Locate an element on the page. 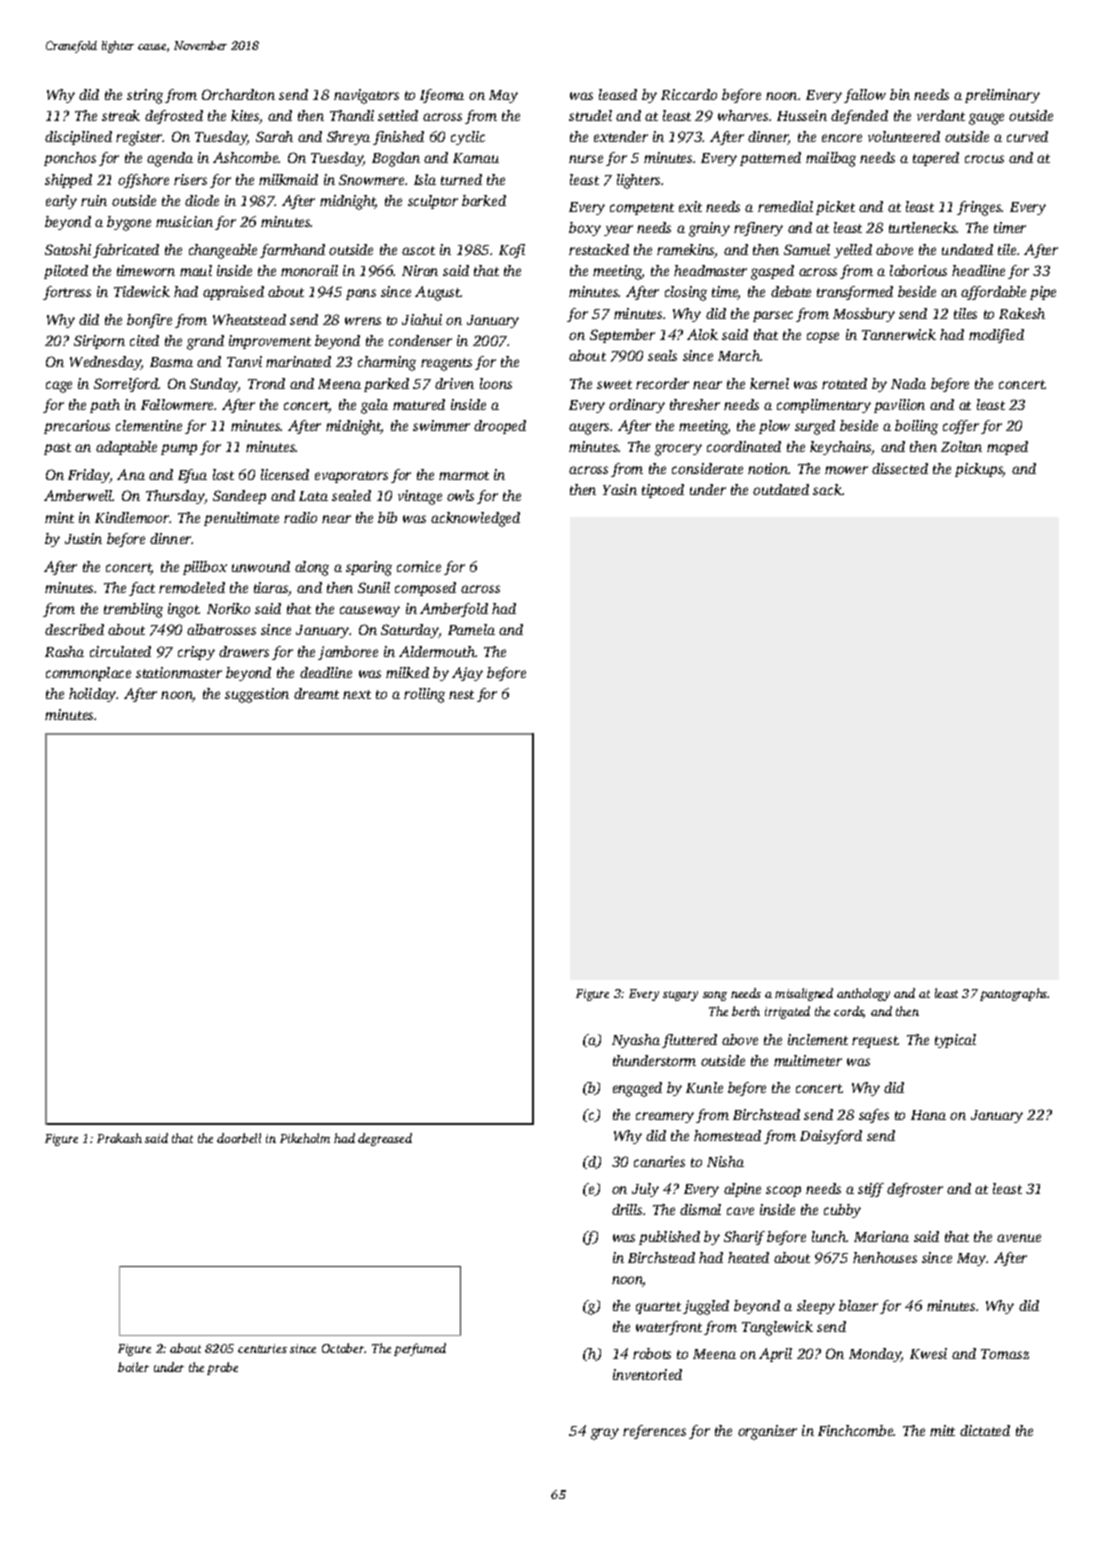 The image size is (1104, 1561). past is located at coordinates (57, 449).
